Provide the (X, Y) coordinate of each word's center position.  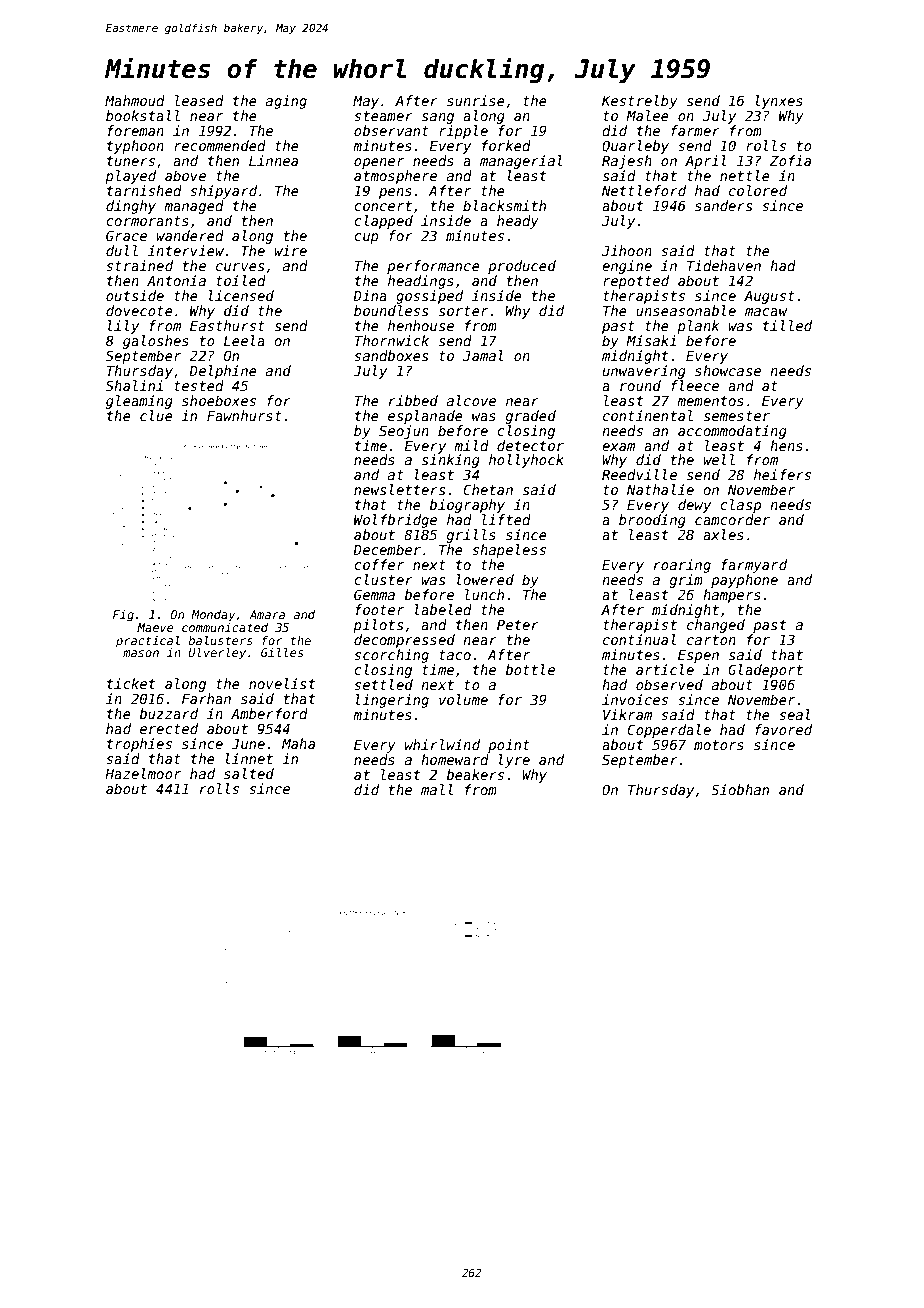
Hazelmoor (143, 773)
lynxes (779, 102)
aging (286, 102)
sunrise (476, 100)
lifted (506, 519)
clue (156, 415)
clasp (740, 506)
